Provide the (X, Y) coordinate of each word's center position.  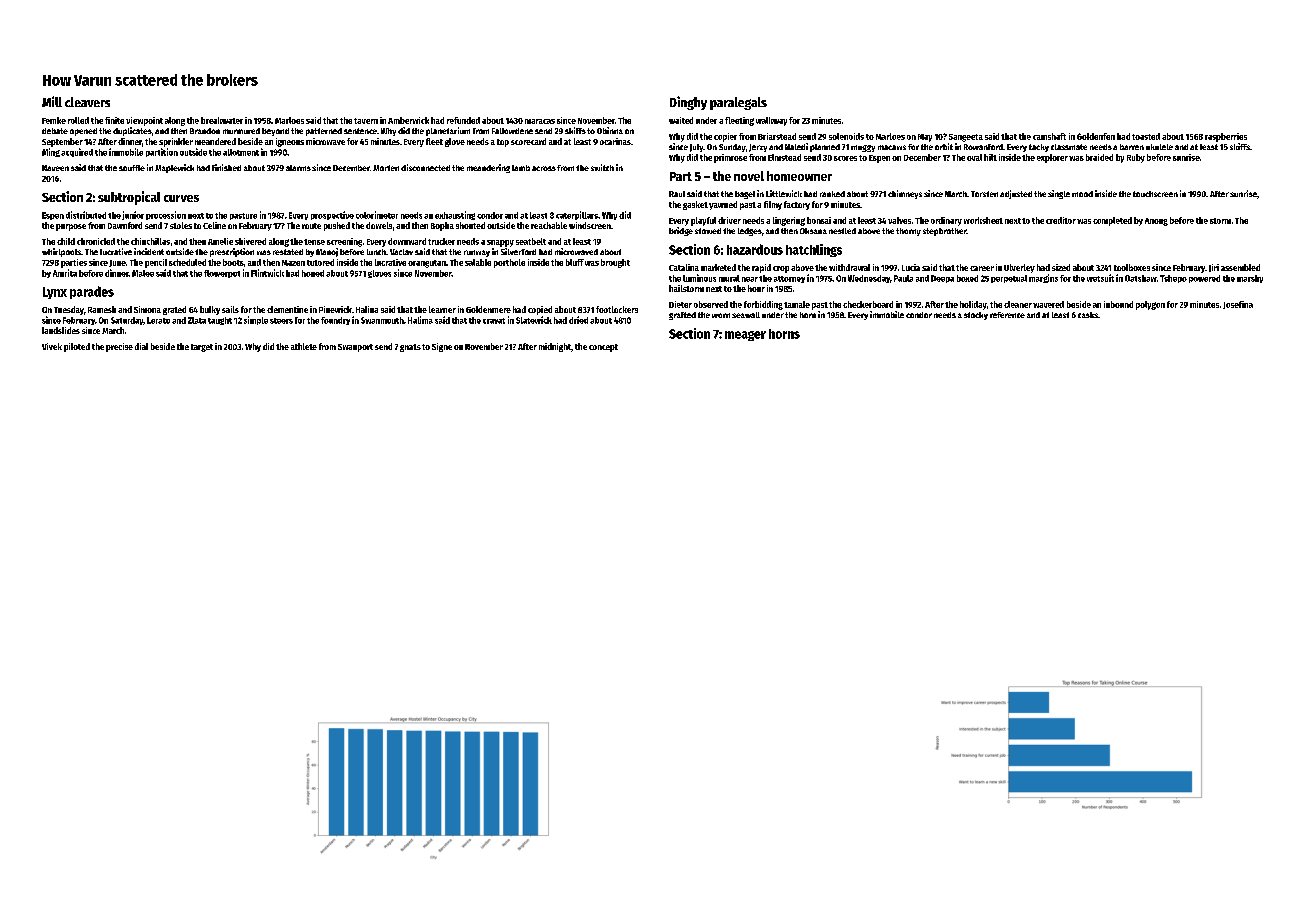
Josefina (1238, 305)
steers (281, 321)
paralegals (738, 103)
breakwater (222, 120)
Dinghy (688, 103)
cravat (494, 321)
